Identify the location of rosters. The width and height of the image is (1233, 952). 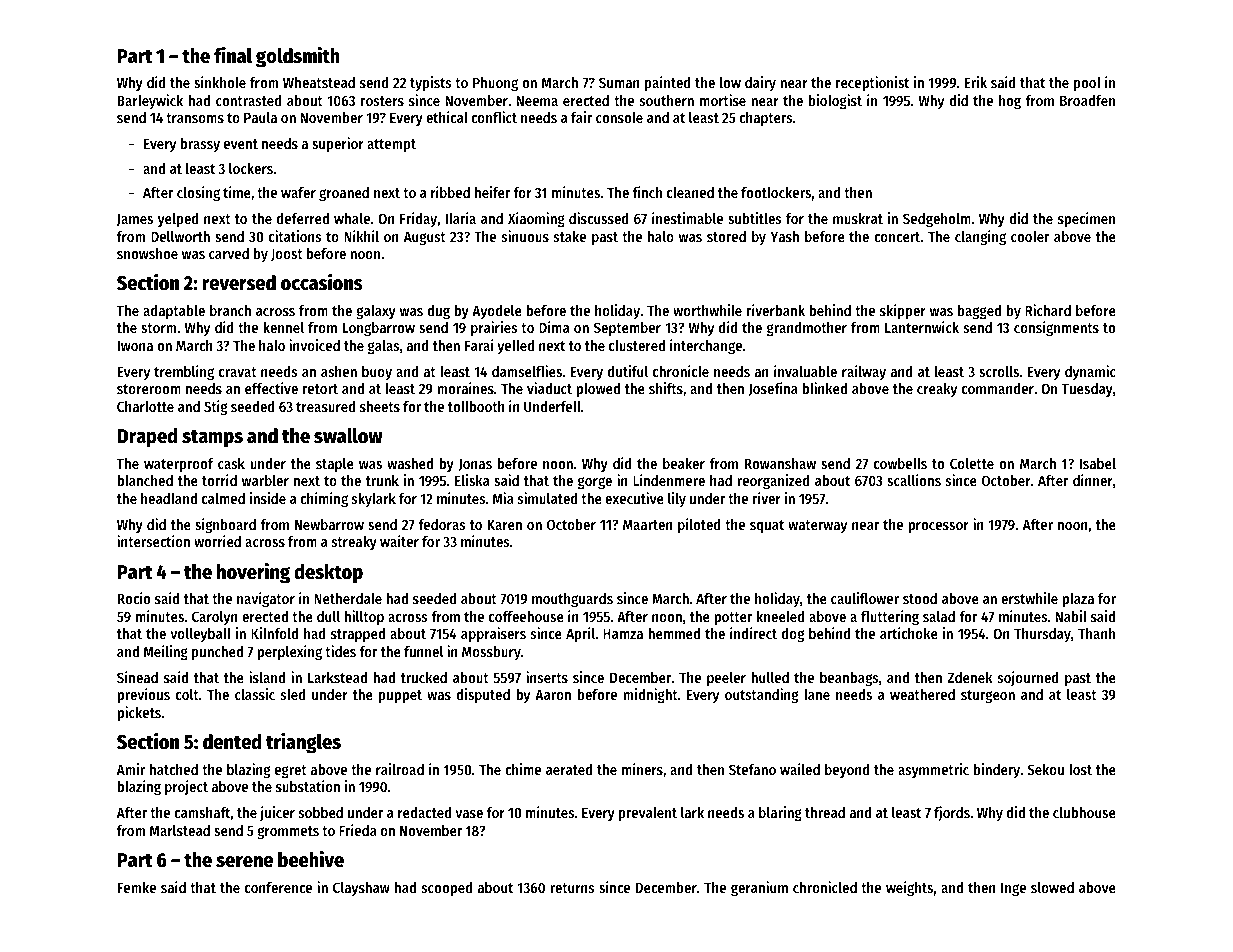
(382, 101).
